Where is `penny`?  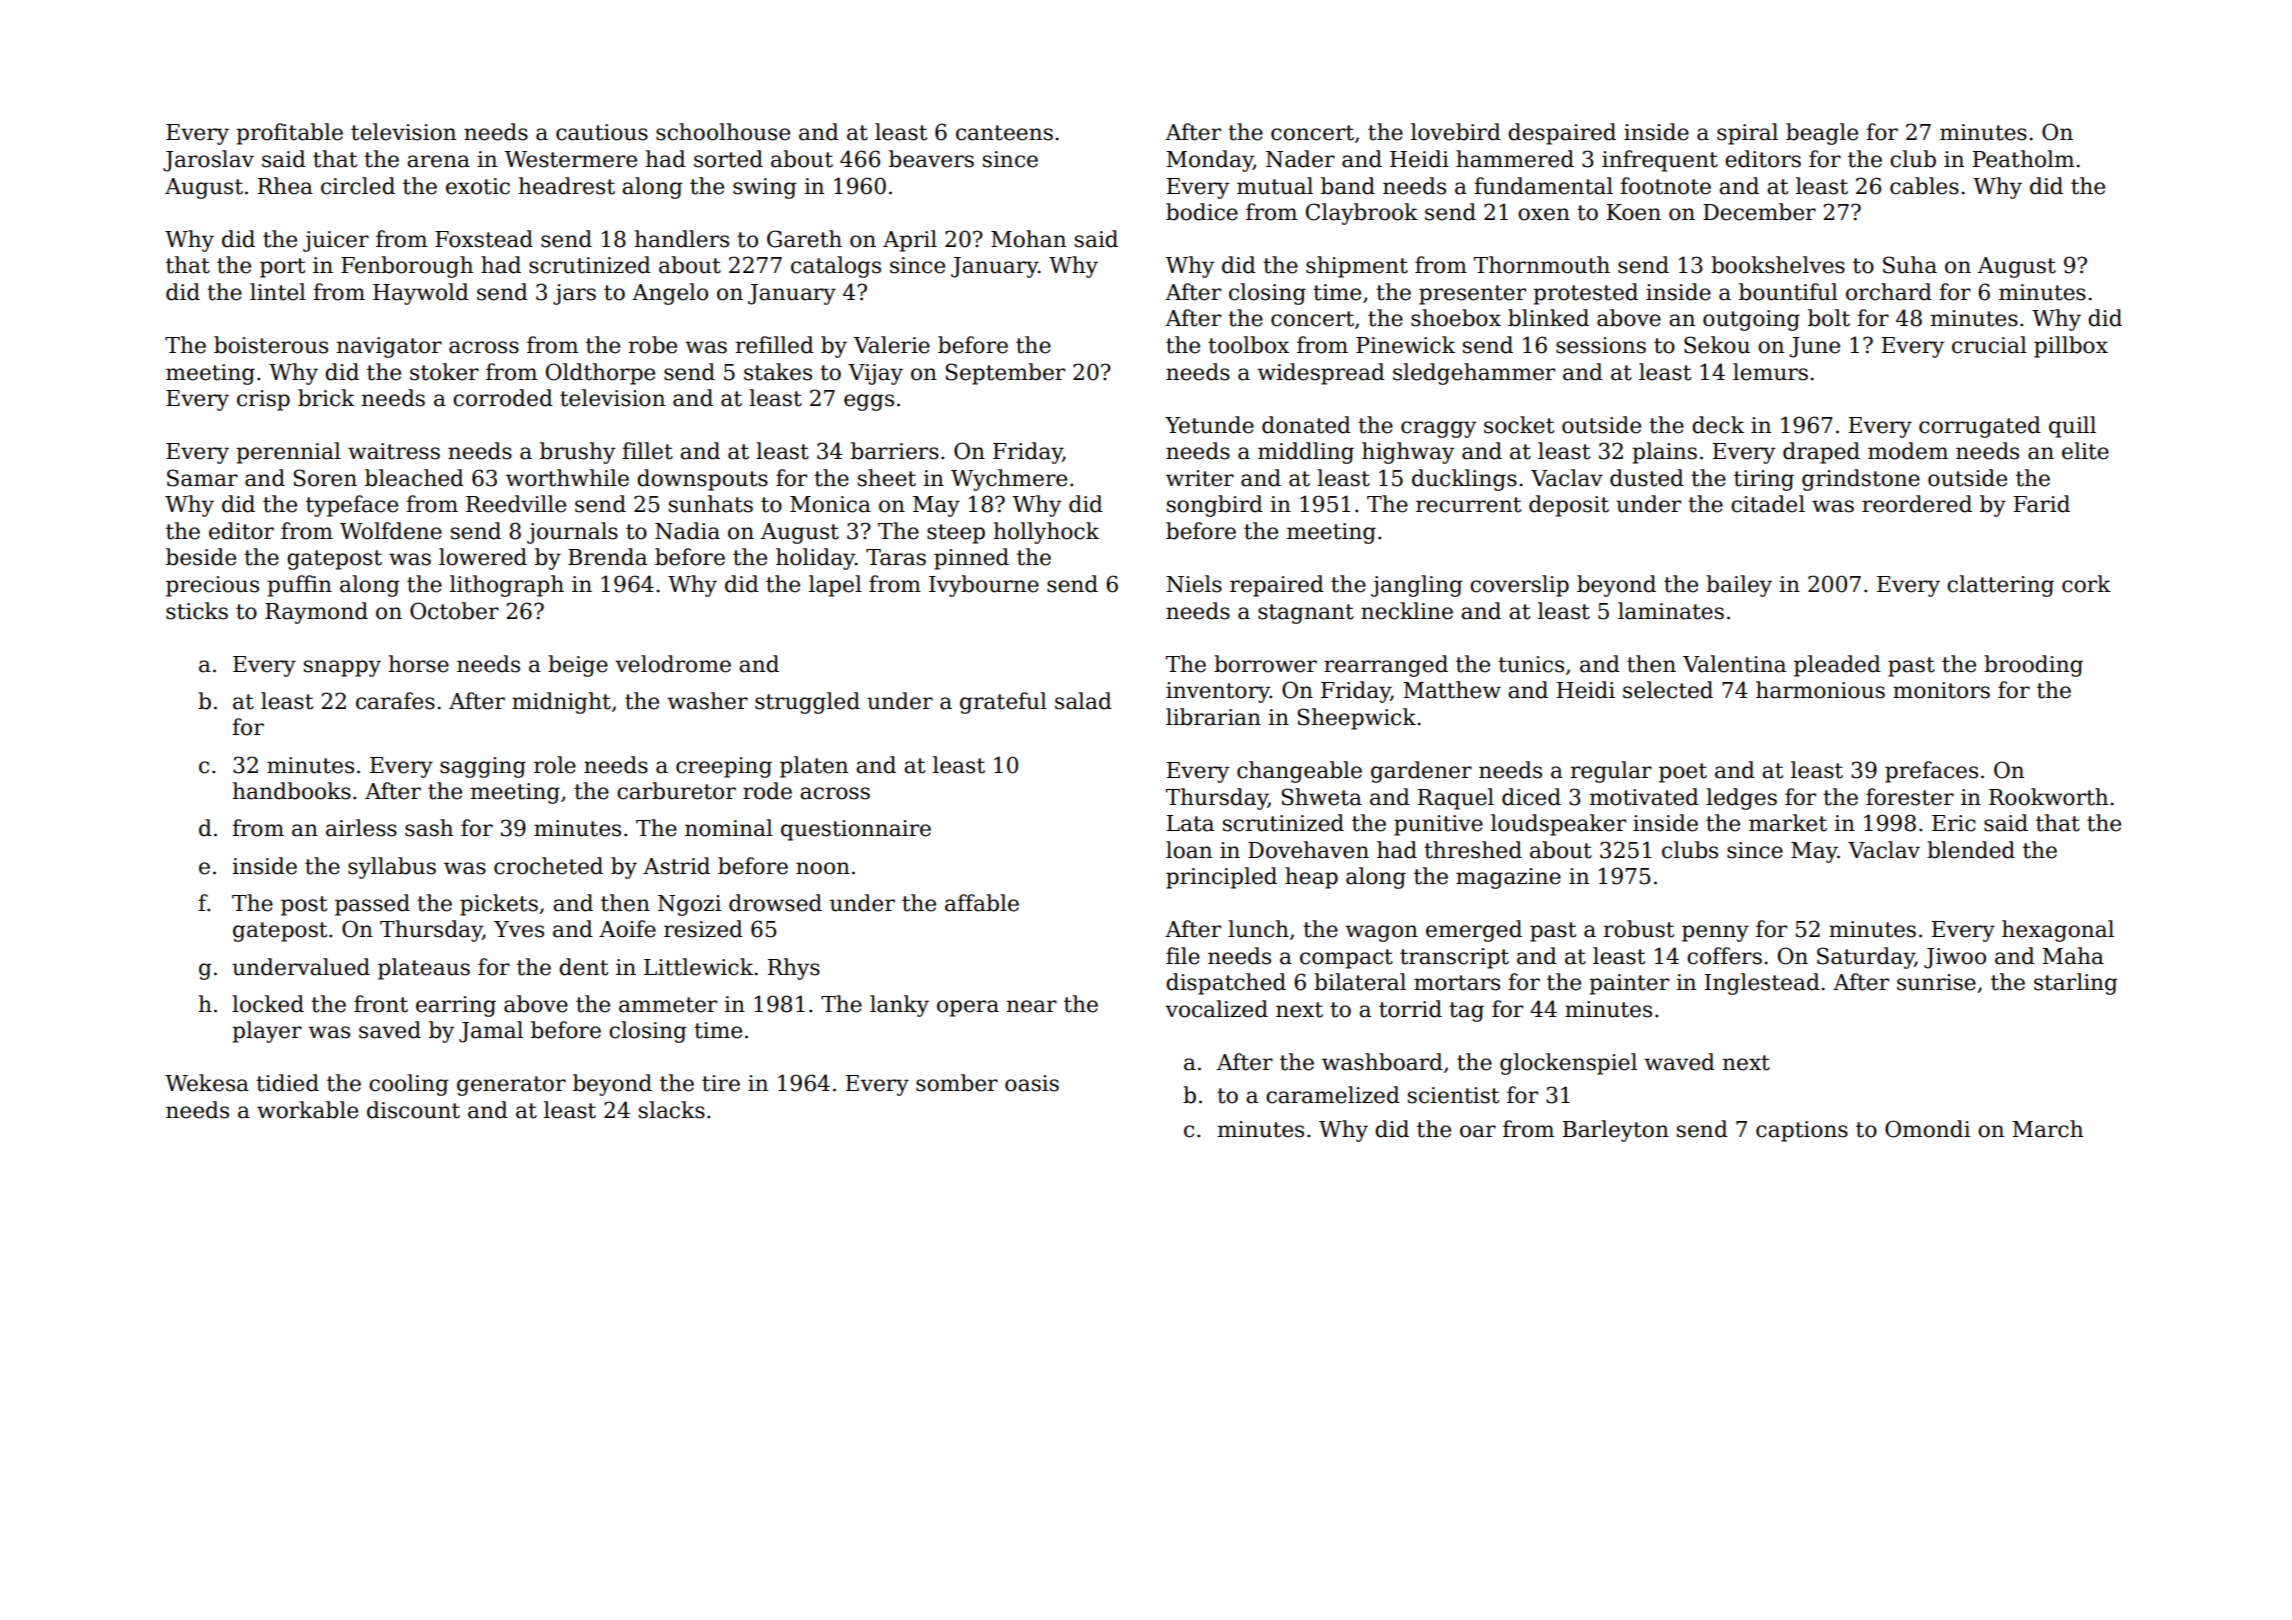
penny is located at coordinates (1715, 933).
